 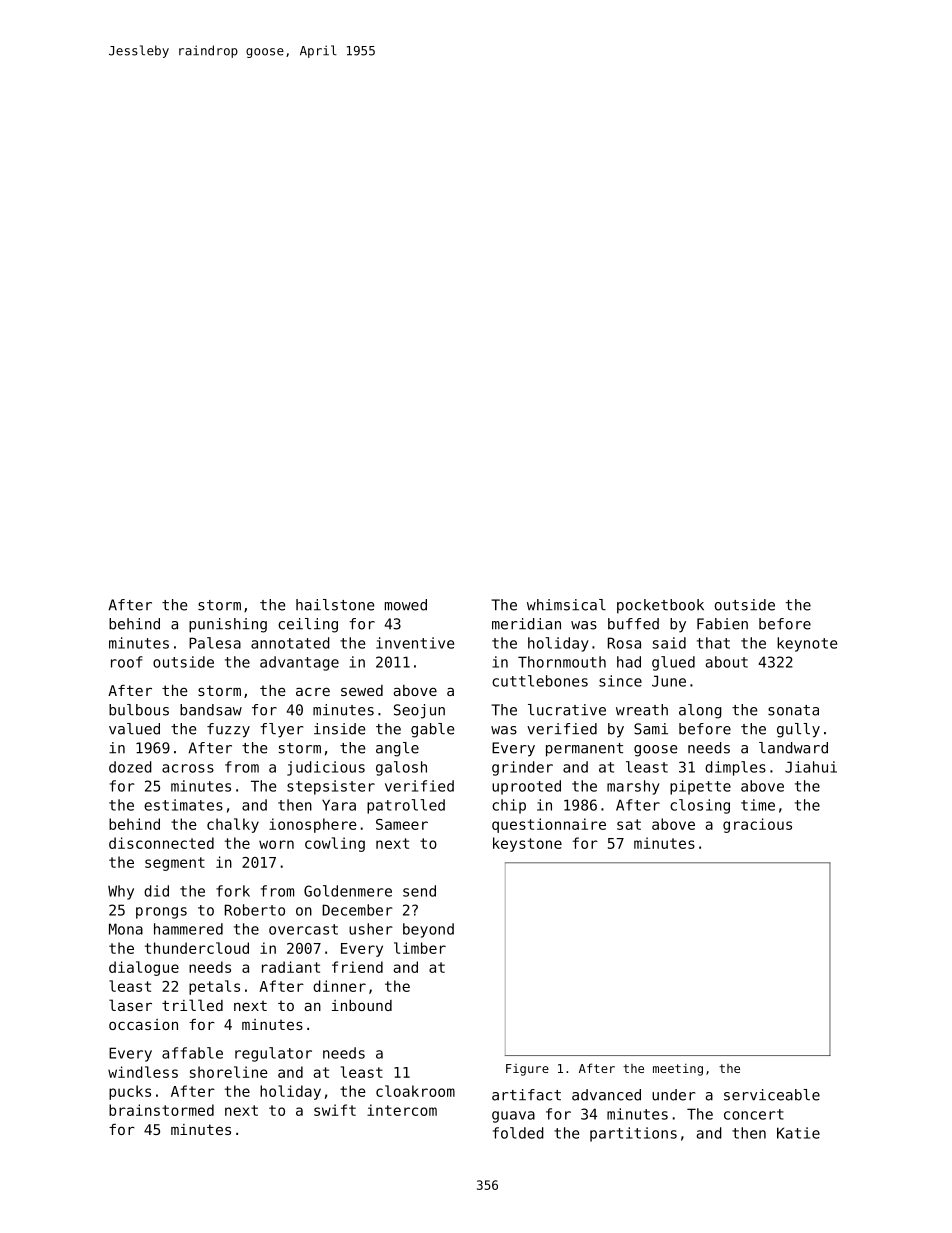 What do you see at coordinates (130, 1092) in the document?
I see `pucks` at bounding box center [130, 1092].
